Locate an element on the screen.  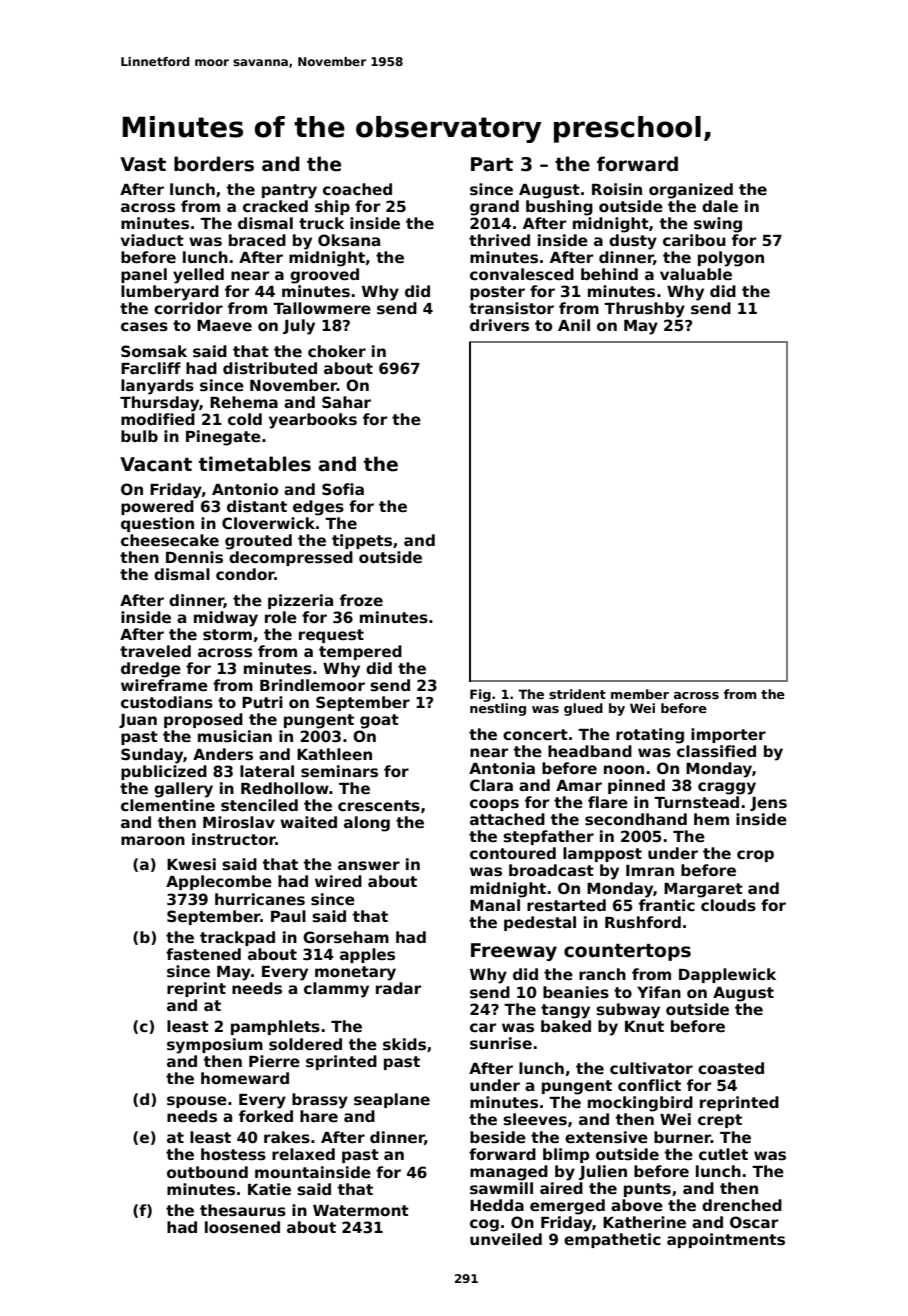
choker is located at coordinates (337, 351).
